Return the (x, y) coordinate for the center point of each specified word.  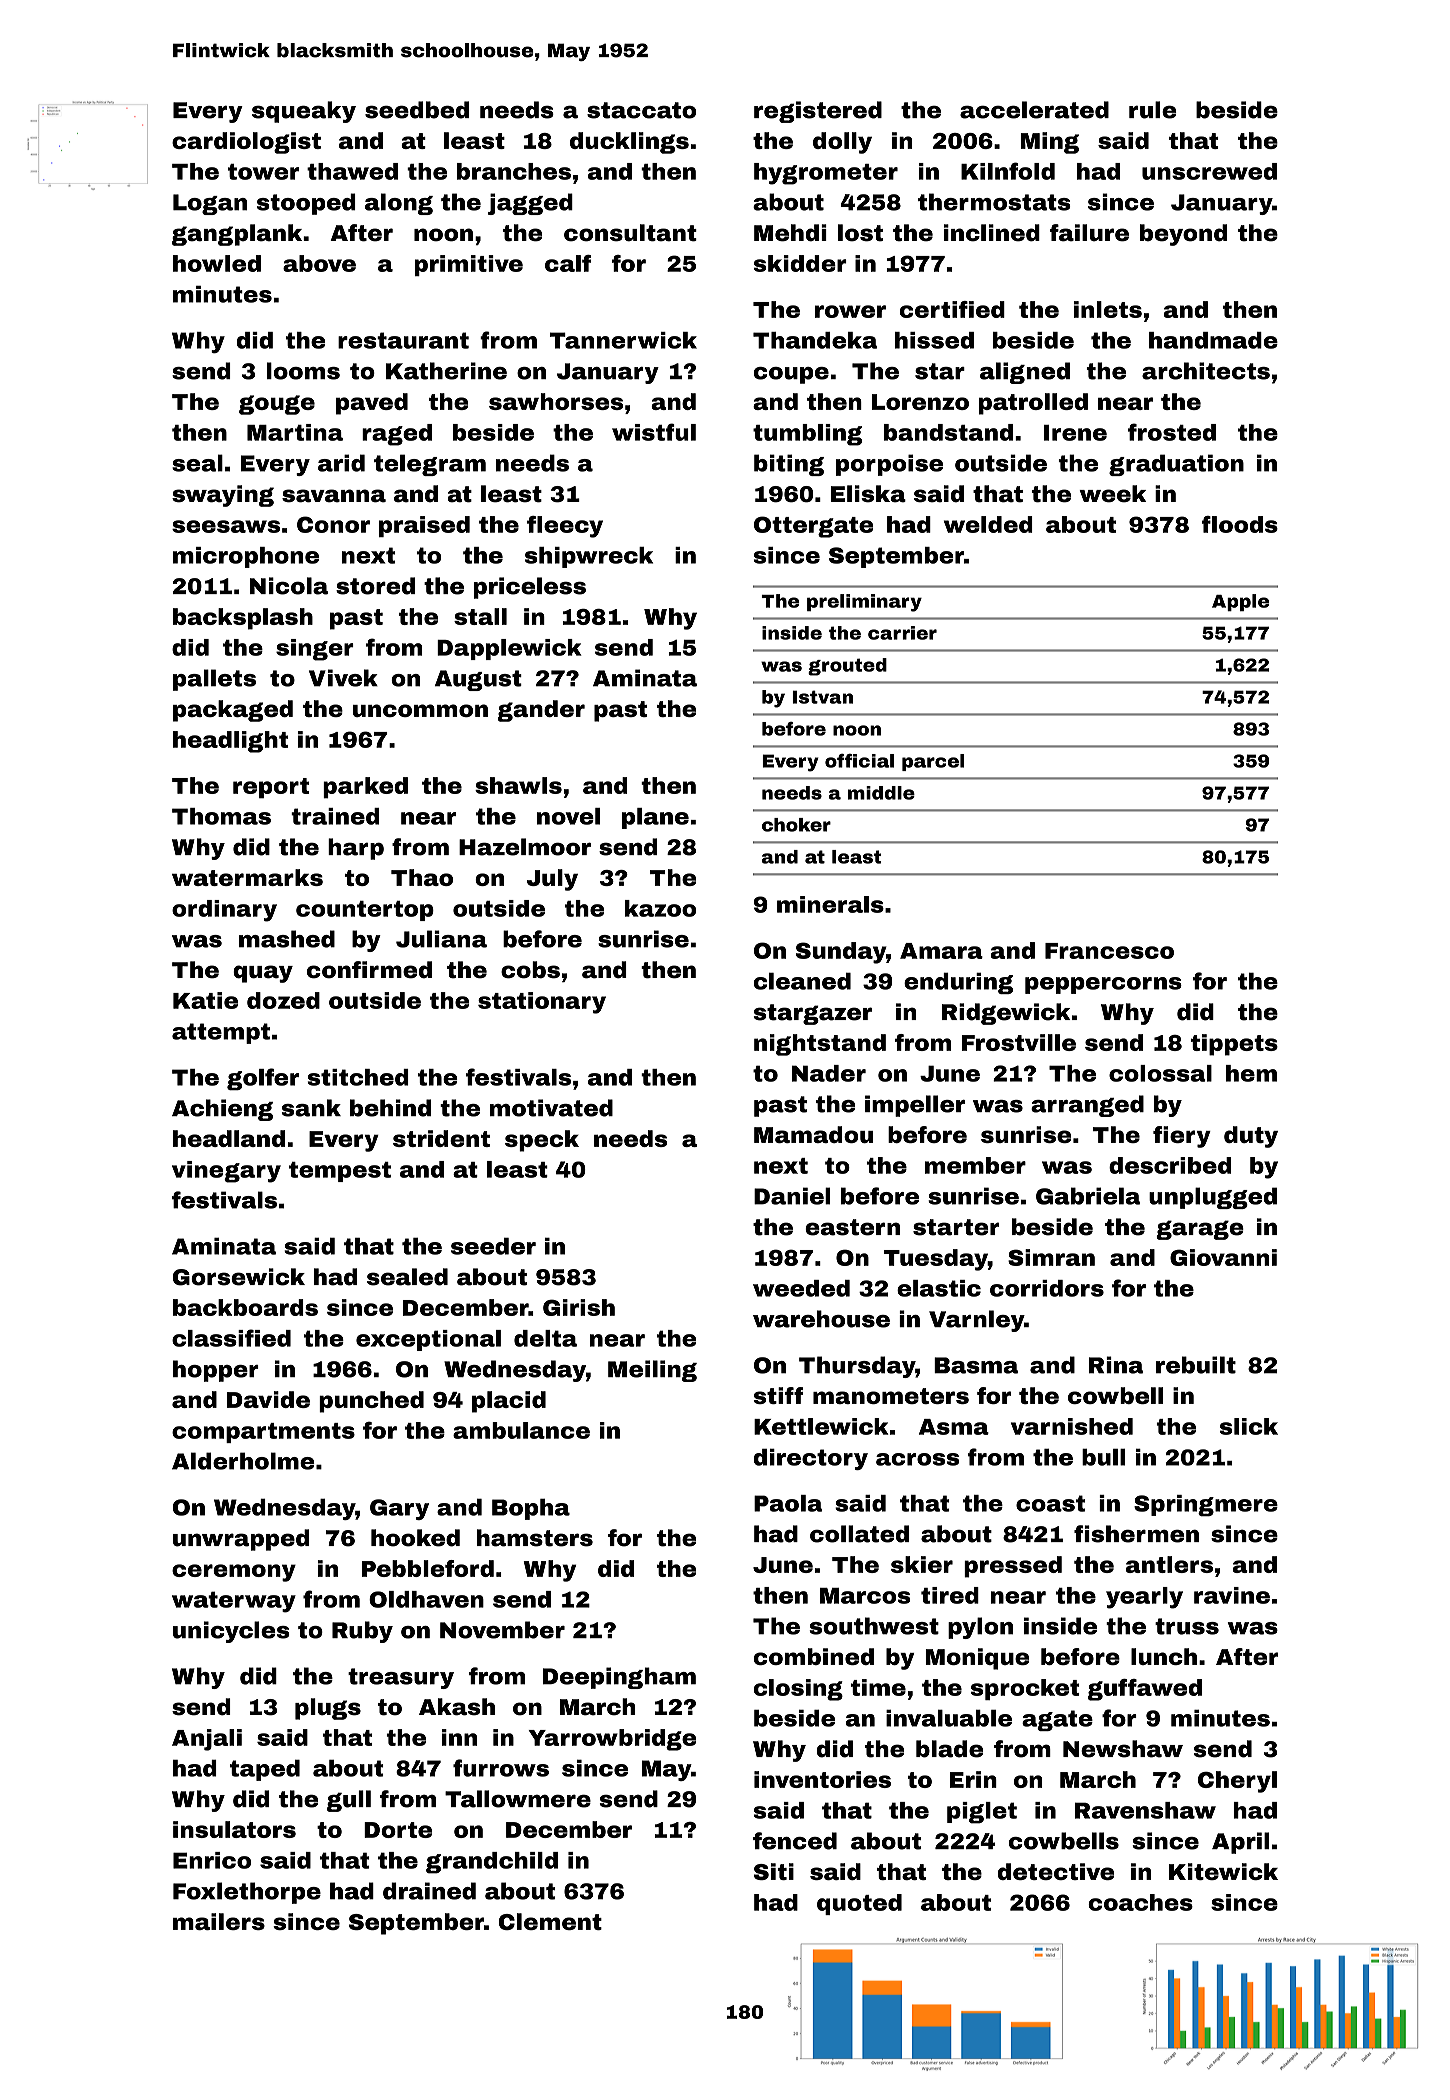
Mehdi (790, 233)
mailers (219, 1921)
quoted (859, 1904)
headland (229, 1138)
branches (514, 171)
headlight (230, 742)
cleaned (802, 981)
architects (1206, 371)
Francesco (1109, 951)
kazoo (660, 908)
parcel (933, 762)
